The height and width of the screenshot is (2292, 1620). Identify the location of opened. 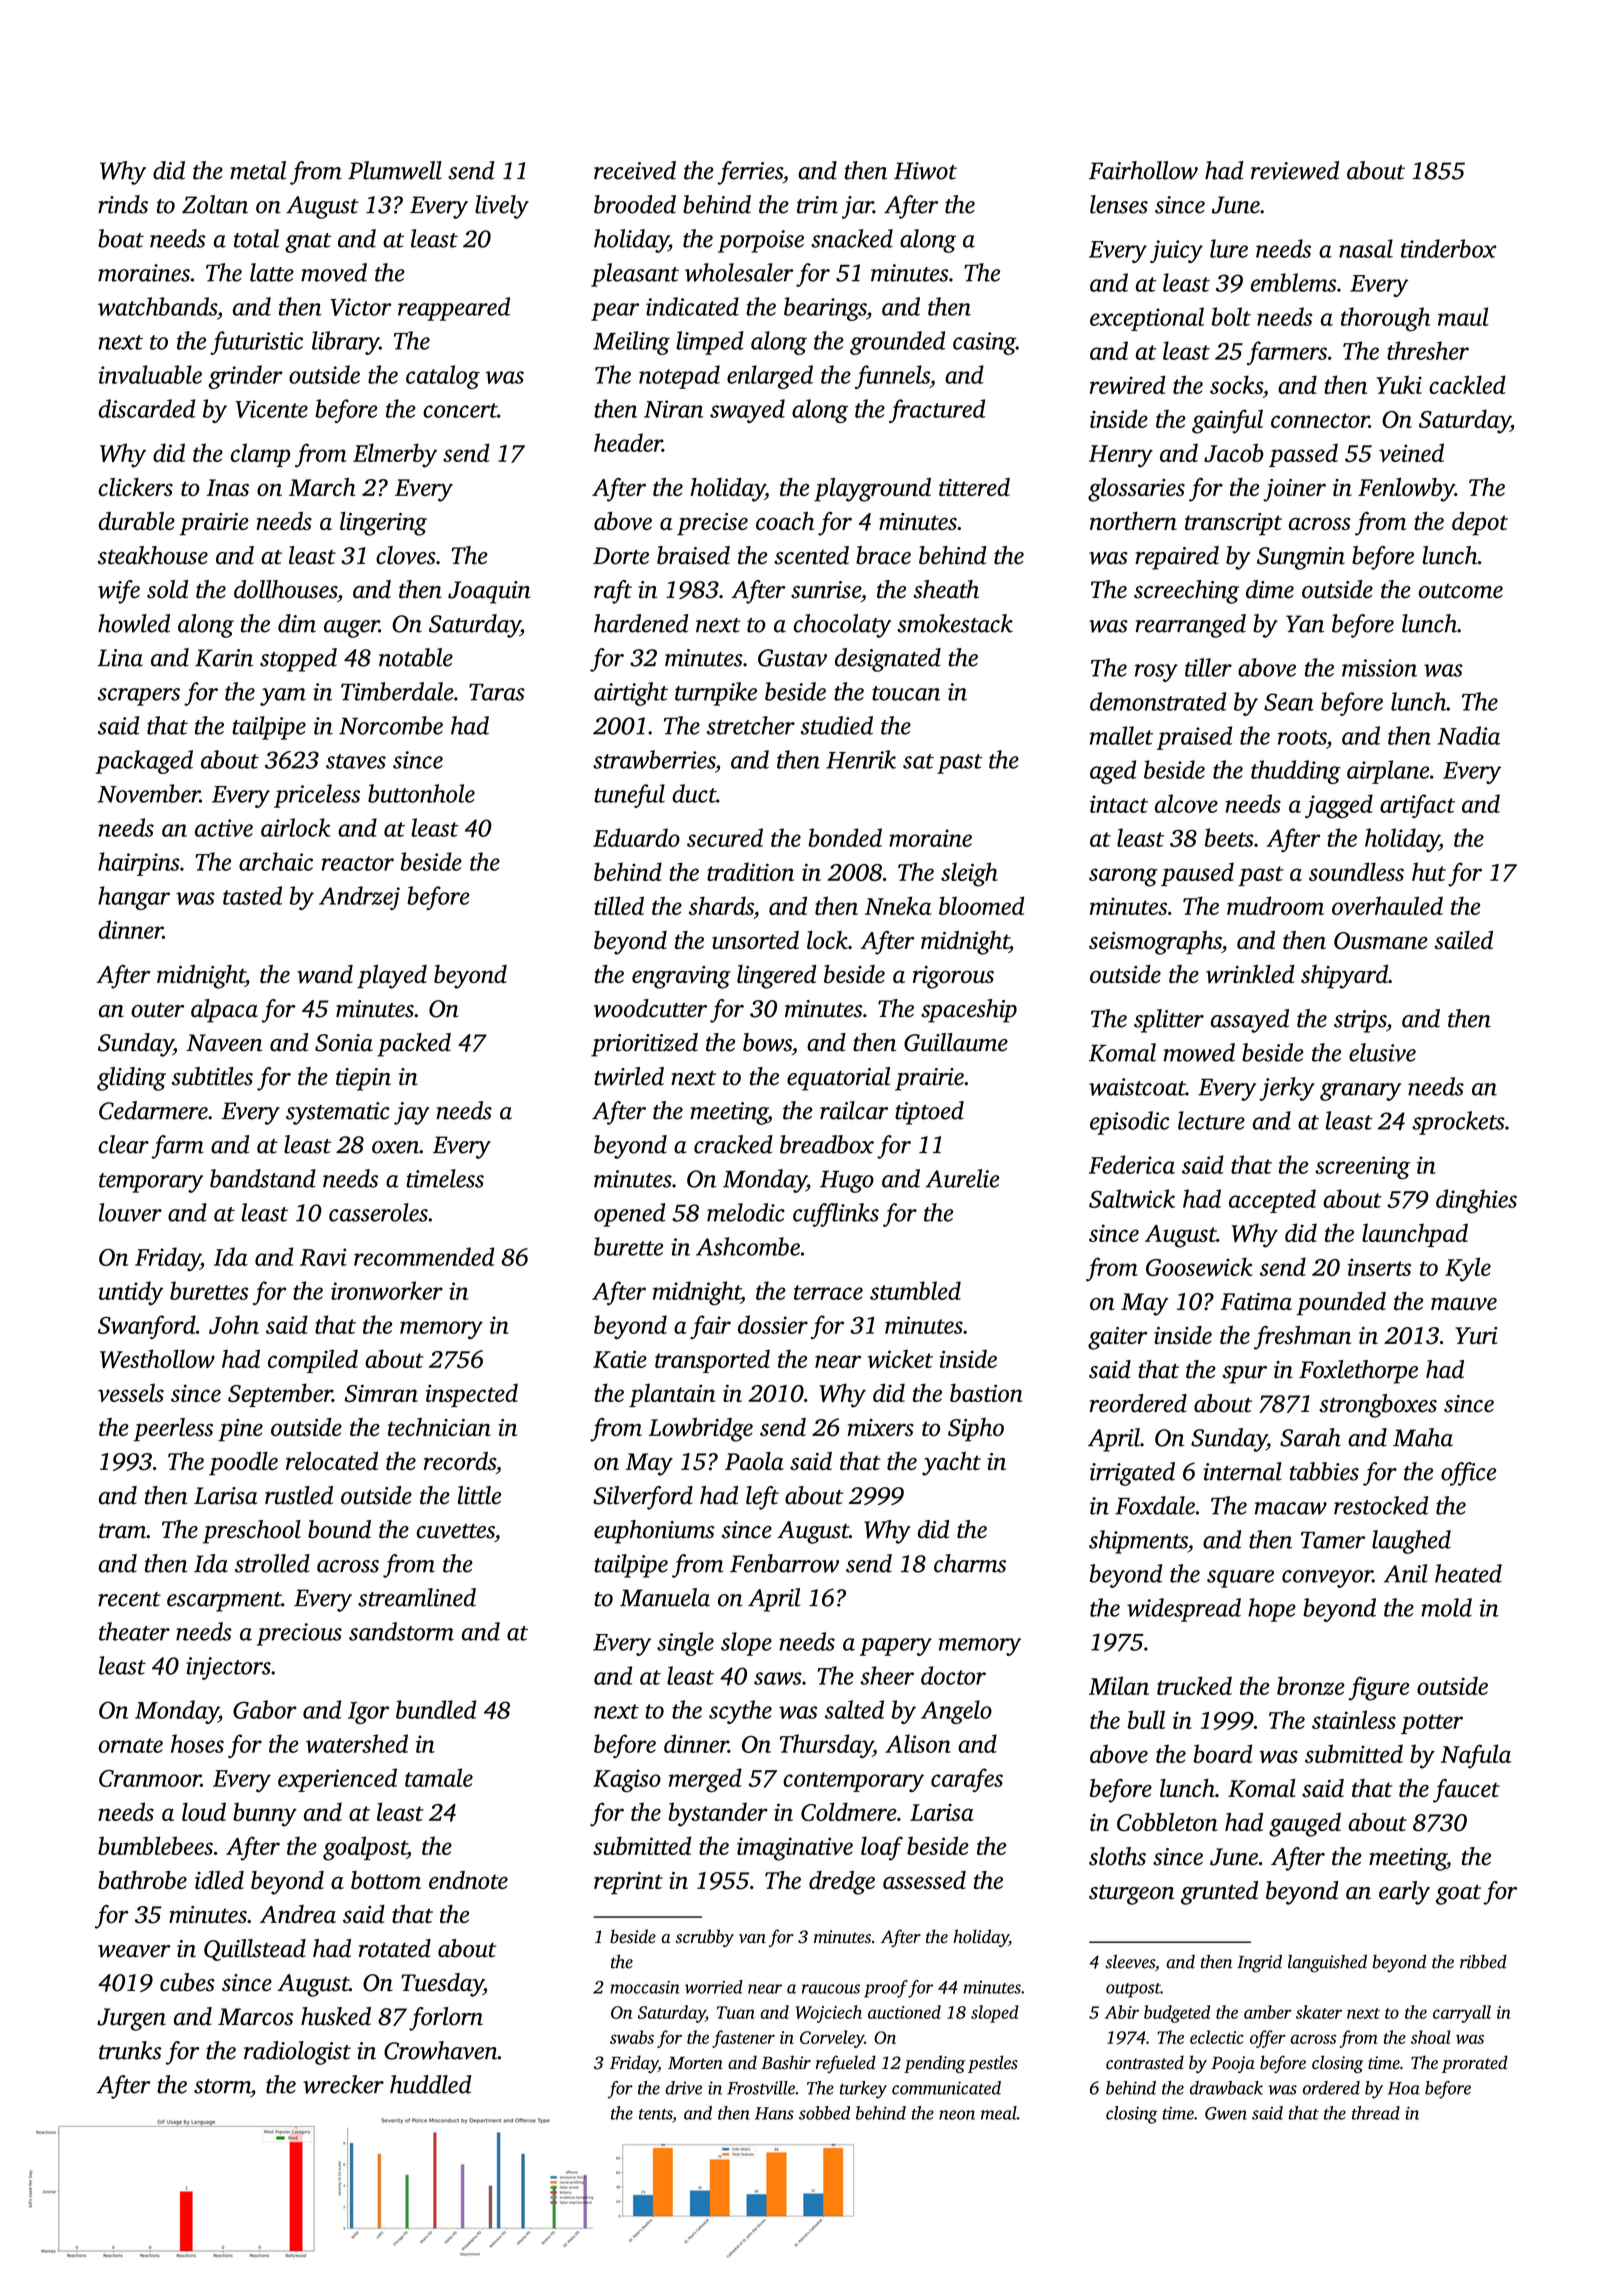
(629, 1215).
